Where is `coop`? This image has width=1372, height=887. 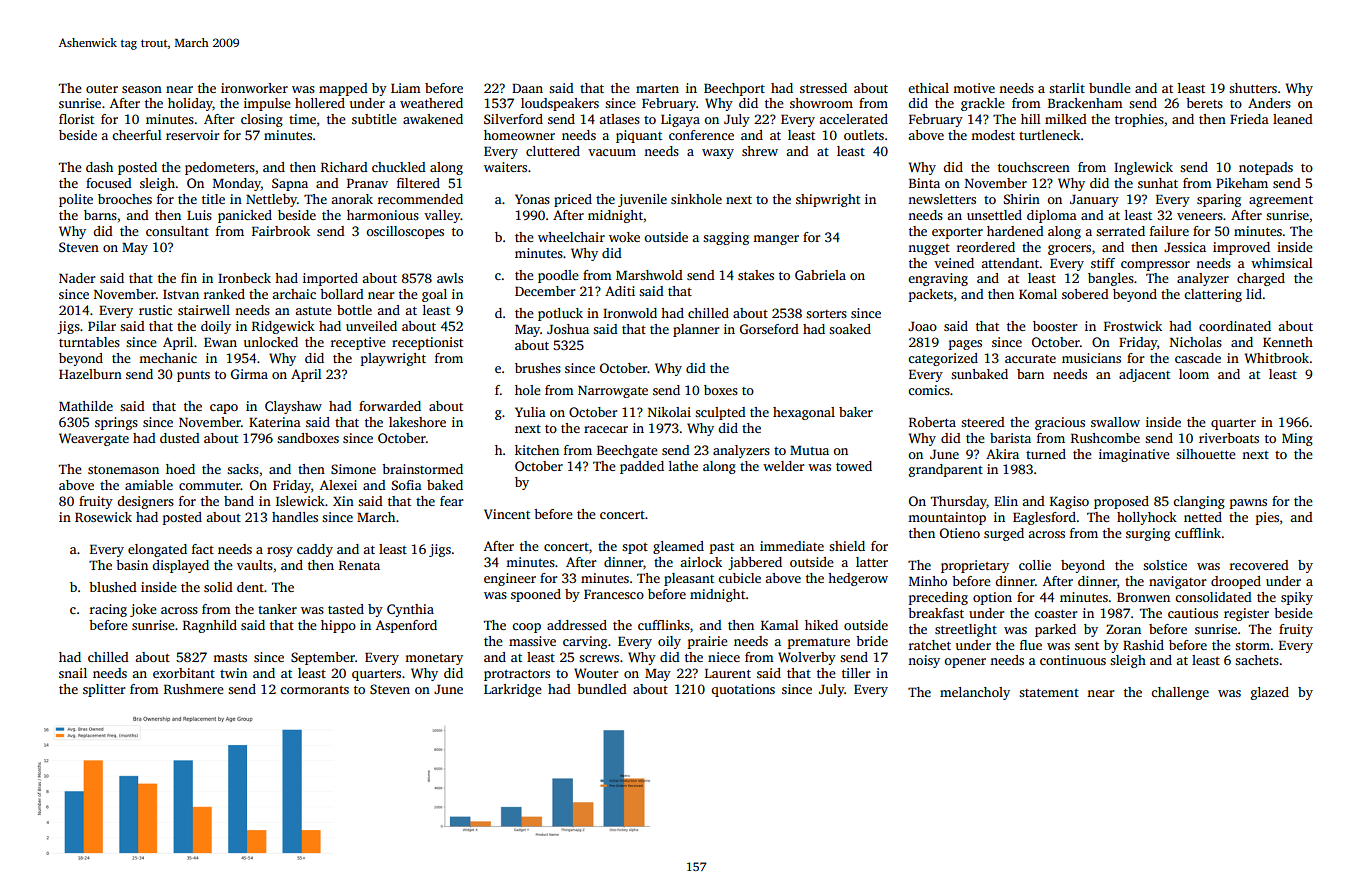 coop is located at coordinates (526, 628).
